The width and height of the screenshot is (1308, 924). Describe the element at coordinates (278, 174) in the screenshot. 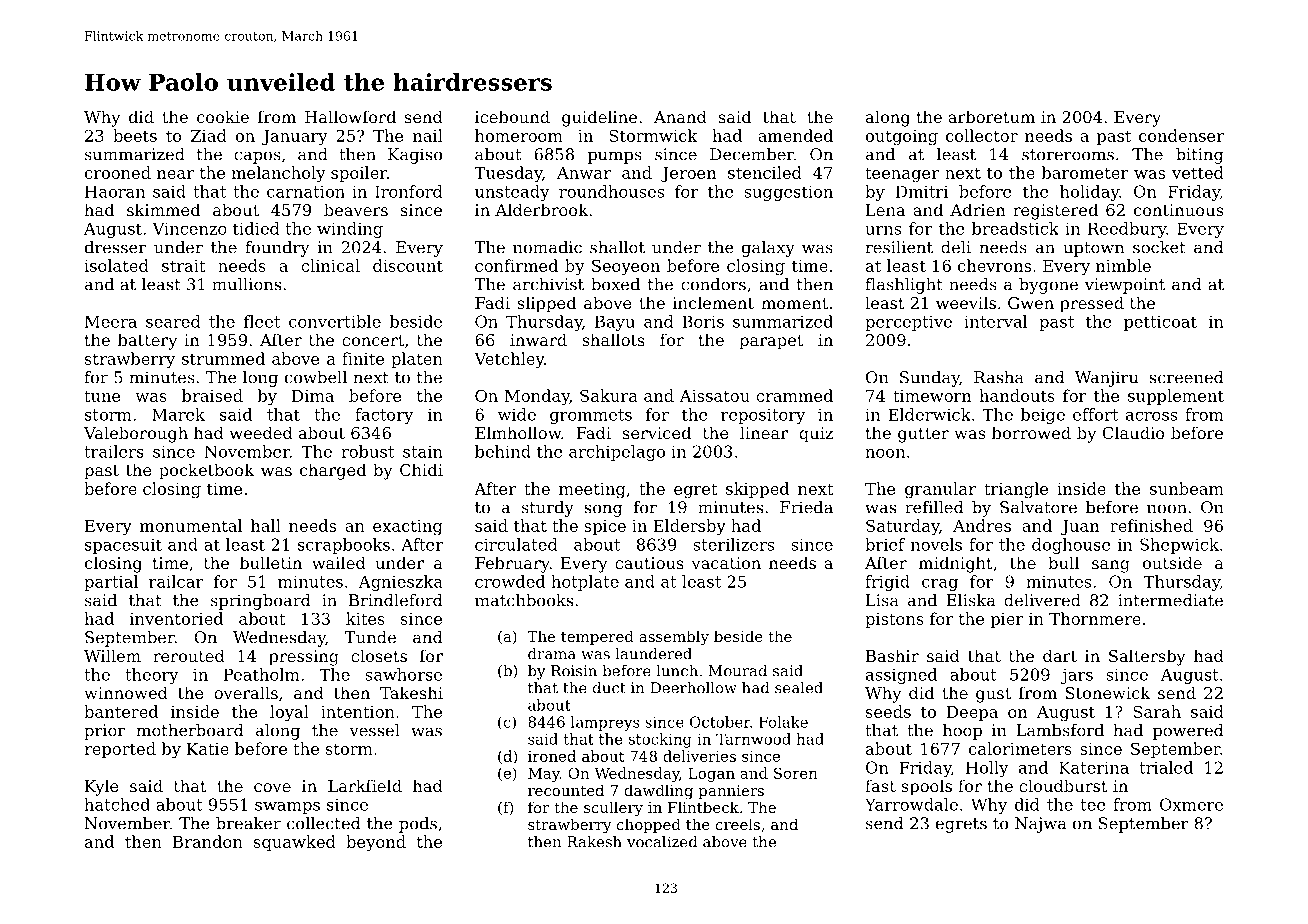

I see `melancholy` at that location.
